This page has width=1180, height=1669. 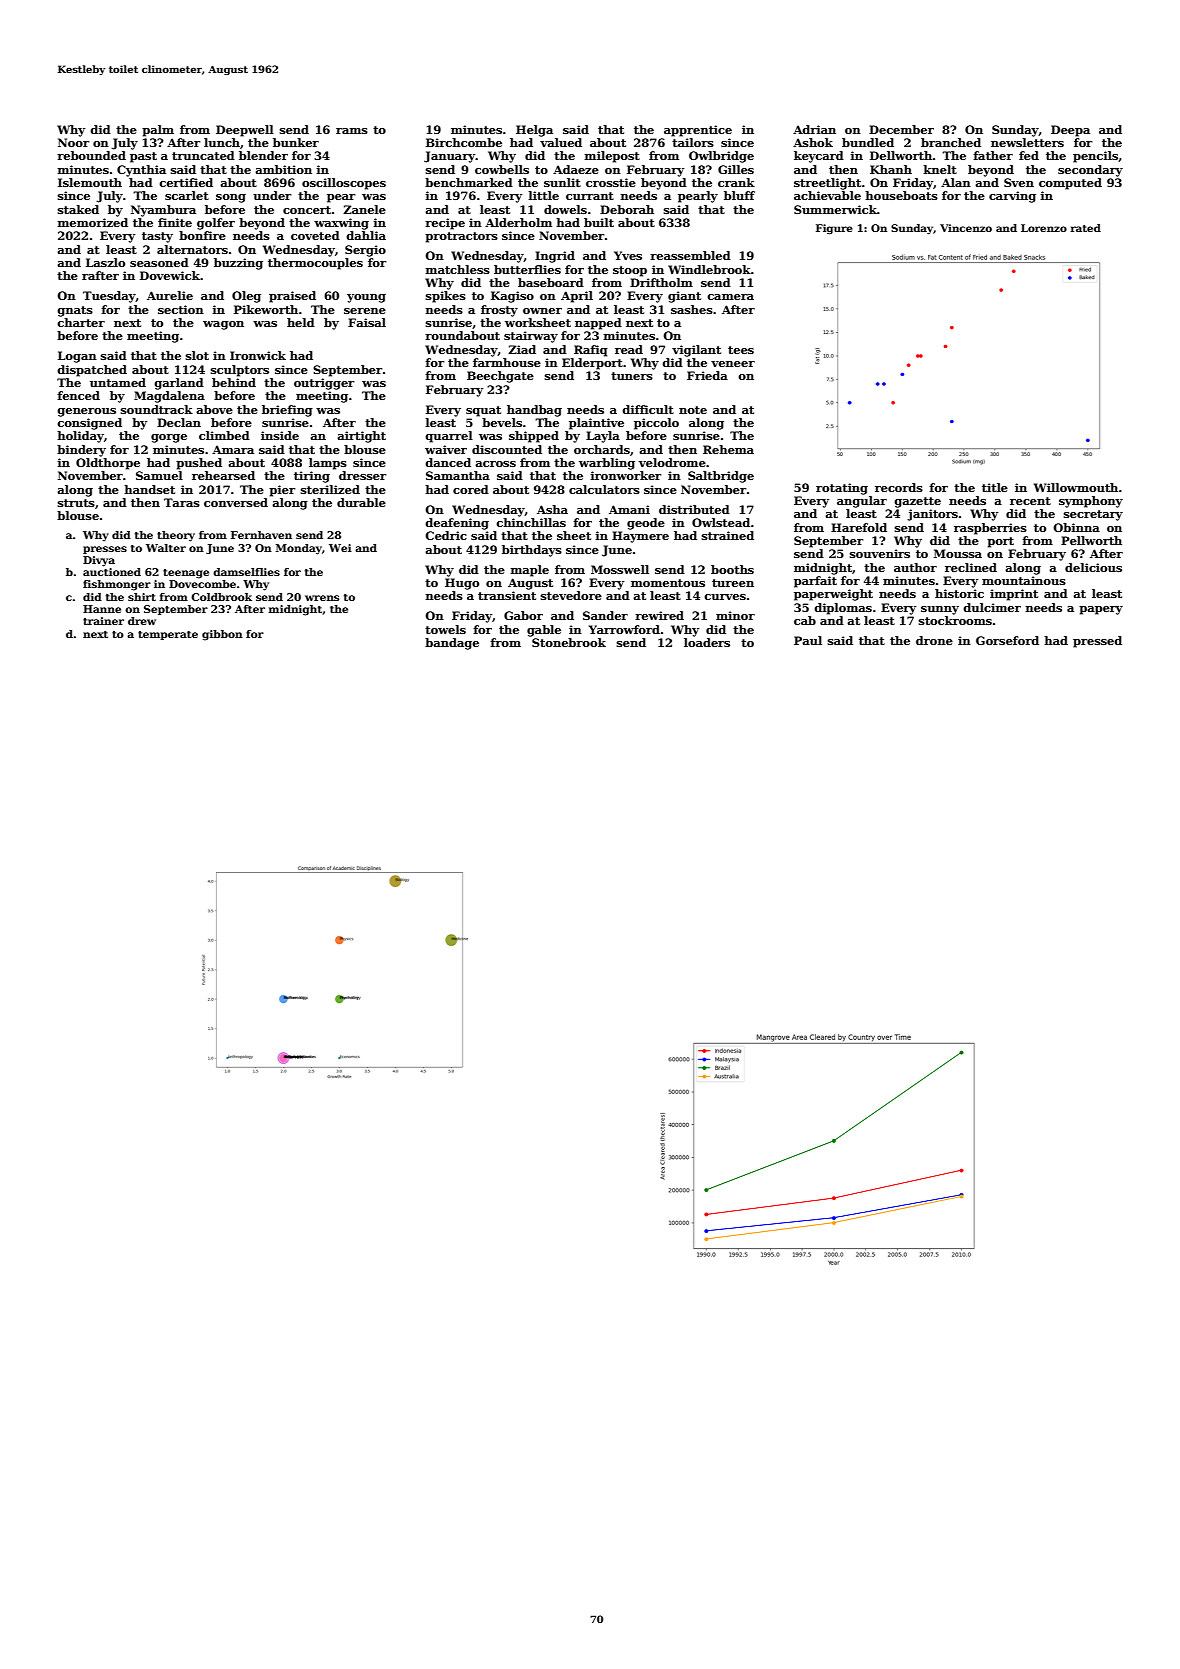 I want to click on computed, so click(x=1070, y=184).
